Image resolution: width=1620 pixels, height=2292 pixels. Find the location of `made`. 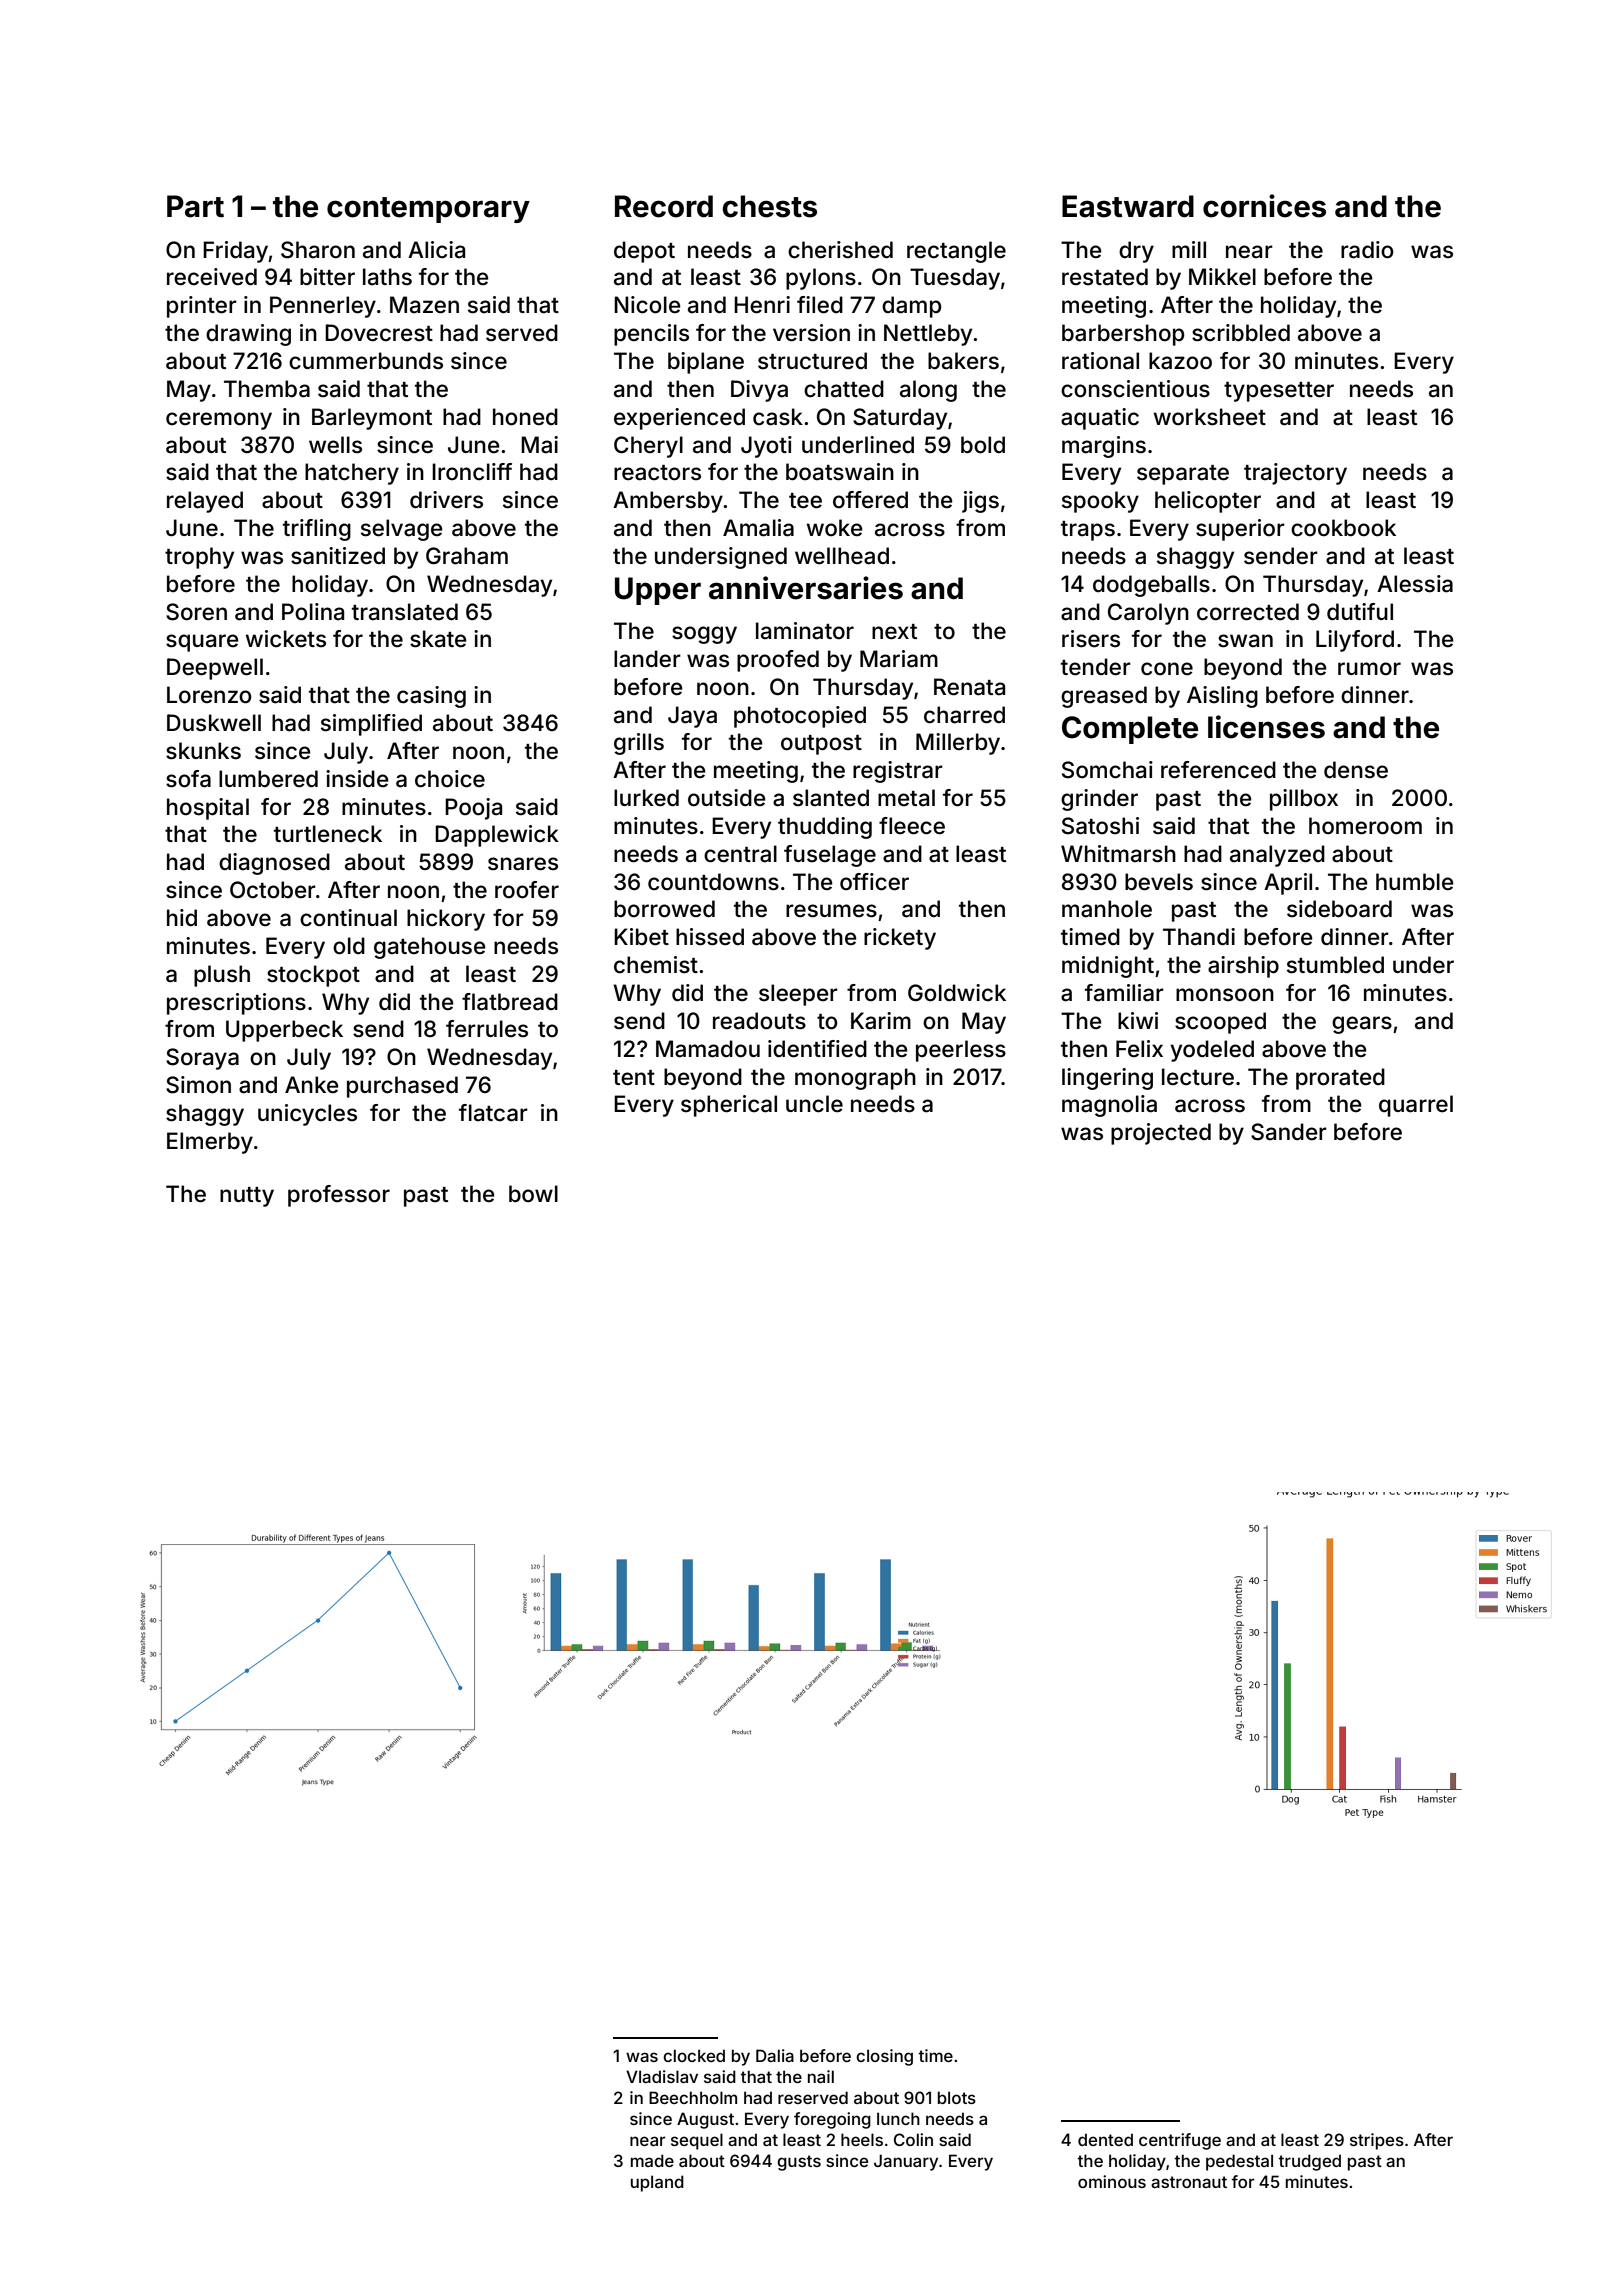

made is located at coordinates (652, 2160).
